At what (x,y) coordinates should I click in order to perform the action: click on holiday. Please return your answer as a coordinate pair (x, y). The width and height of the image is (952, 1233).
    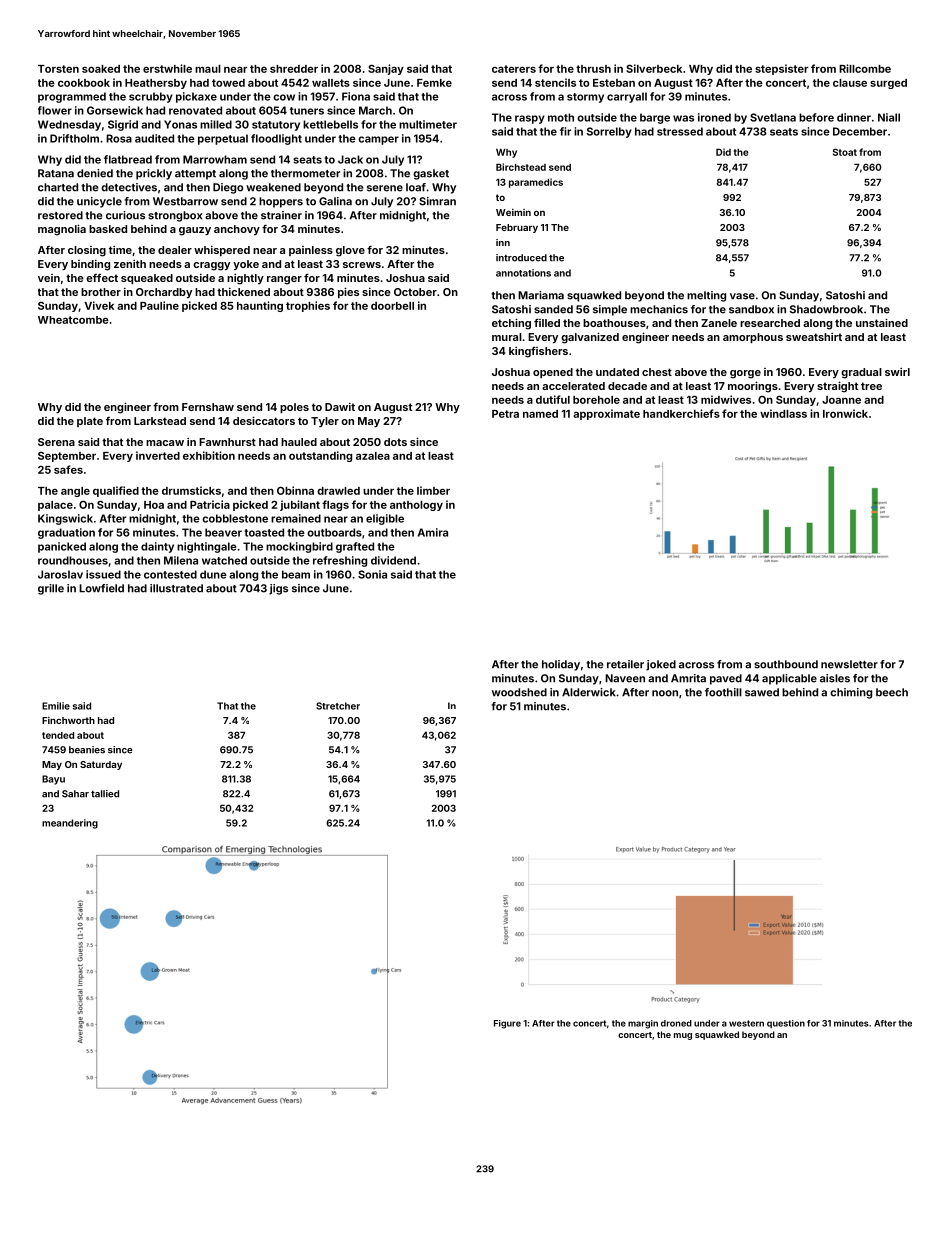
    Looking at the image, I should click on (561, 665).
